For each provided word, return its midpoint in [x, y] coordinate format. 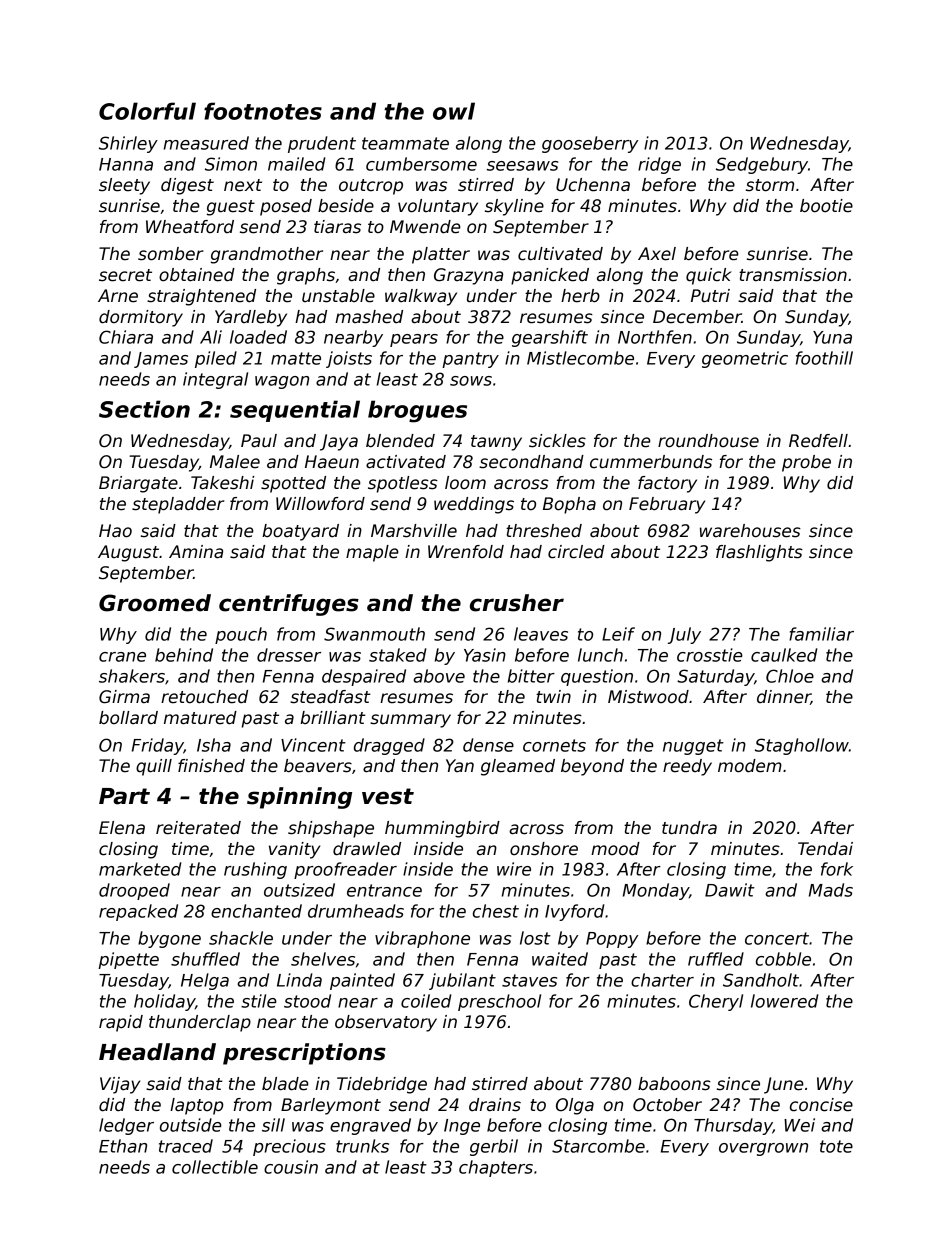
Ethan [123, 1146]
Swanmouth [374, 634]
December [697, 317]
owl [454, 111]
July [684, 635]
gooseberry [590, 144]
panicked [550, 276]
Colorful [147, 111]
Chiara [126, 337]
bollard [128, 718]
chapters [496, 1168]
